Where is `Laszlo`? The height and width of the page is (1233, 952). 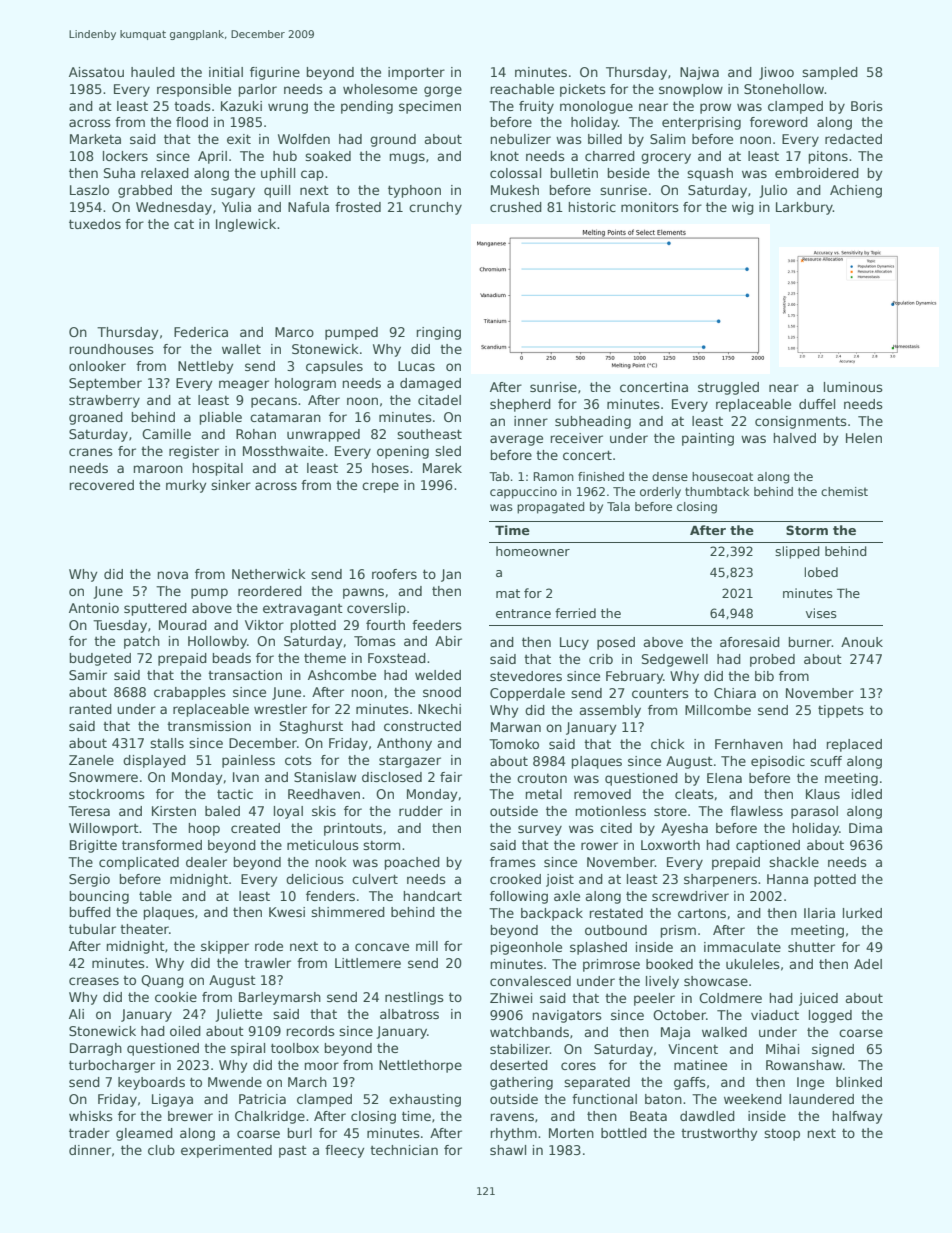 Laszlo is located at coordinates (89, 190).
